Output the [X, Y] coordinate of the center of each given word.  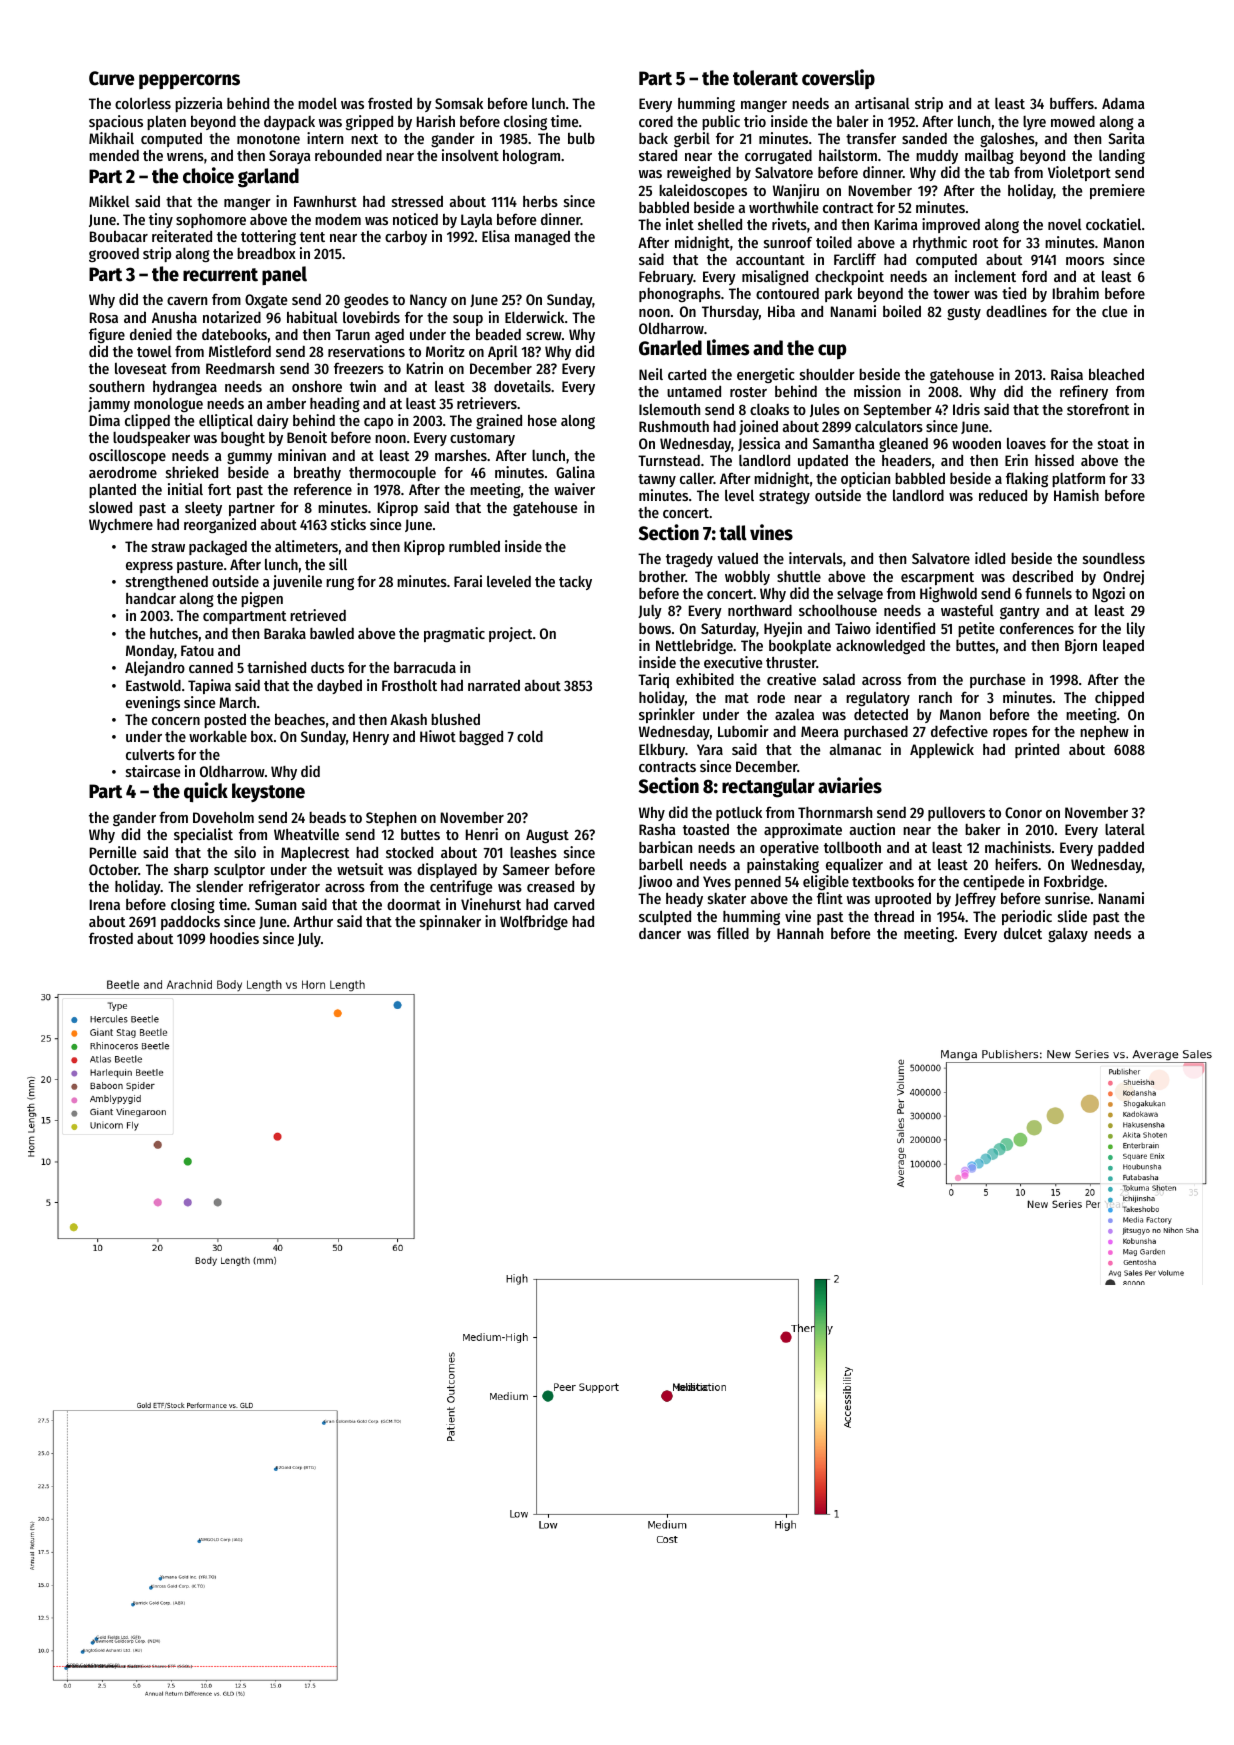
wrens [185, 157]
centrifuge [461, 887]
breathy [317, 474]
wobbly [747, 578]
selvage [860, 595]
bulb [581, 138]
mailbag [989, 156]
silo [245, 852]
